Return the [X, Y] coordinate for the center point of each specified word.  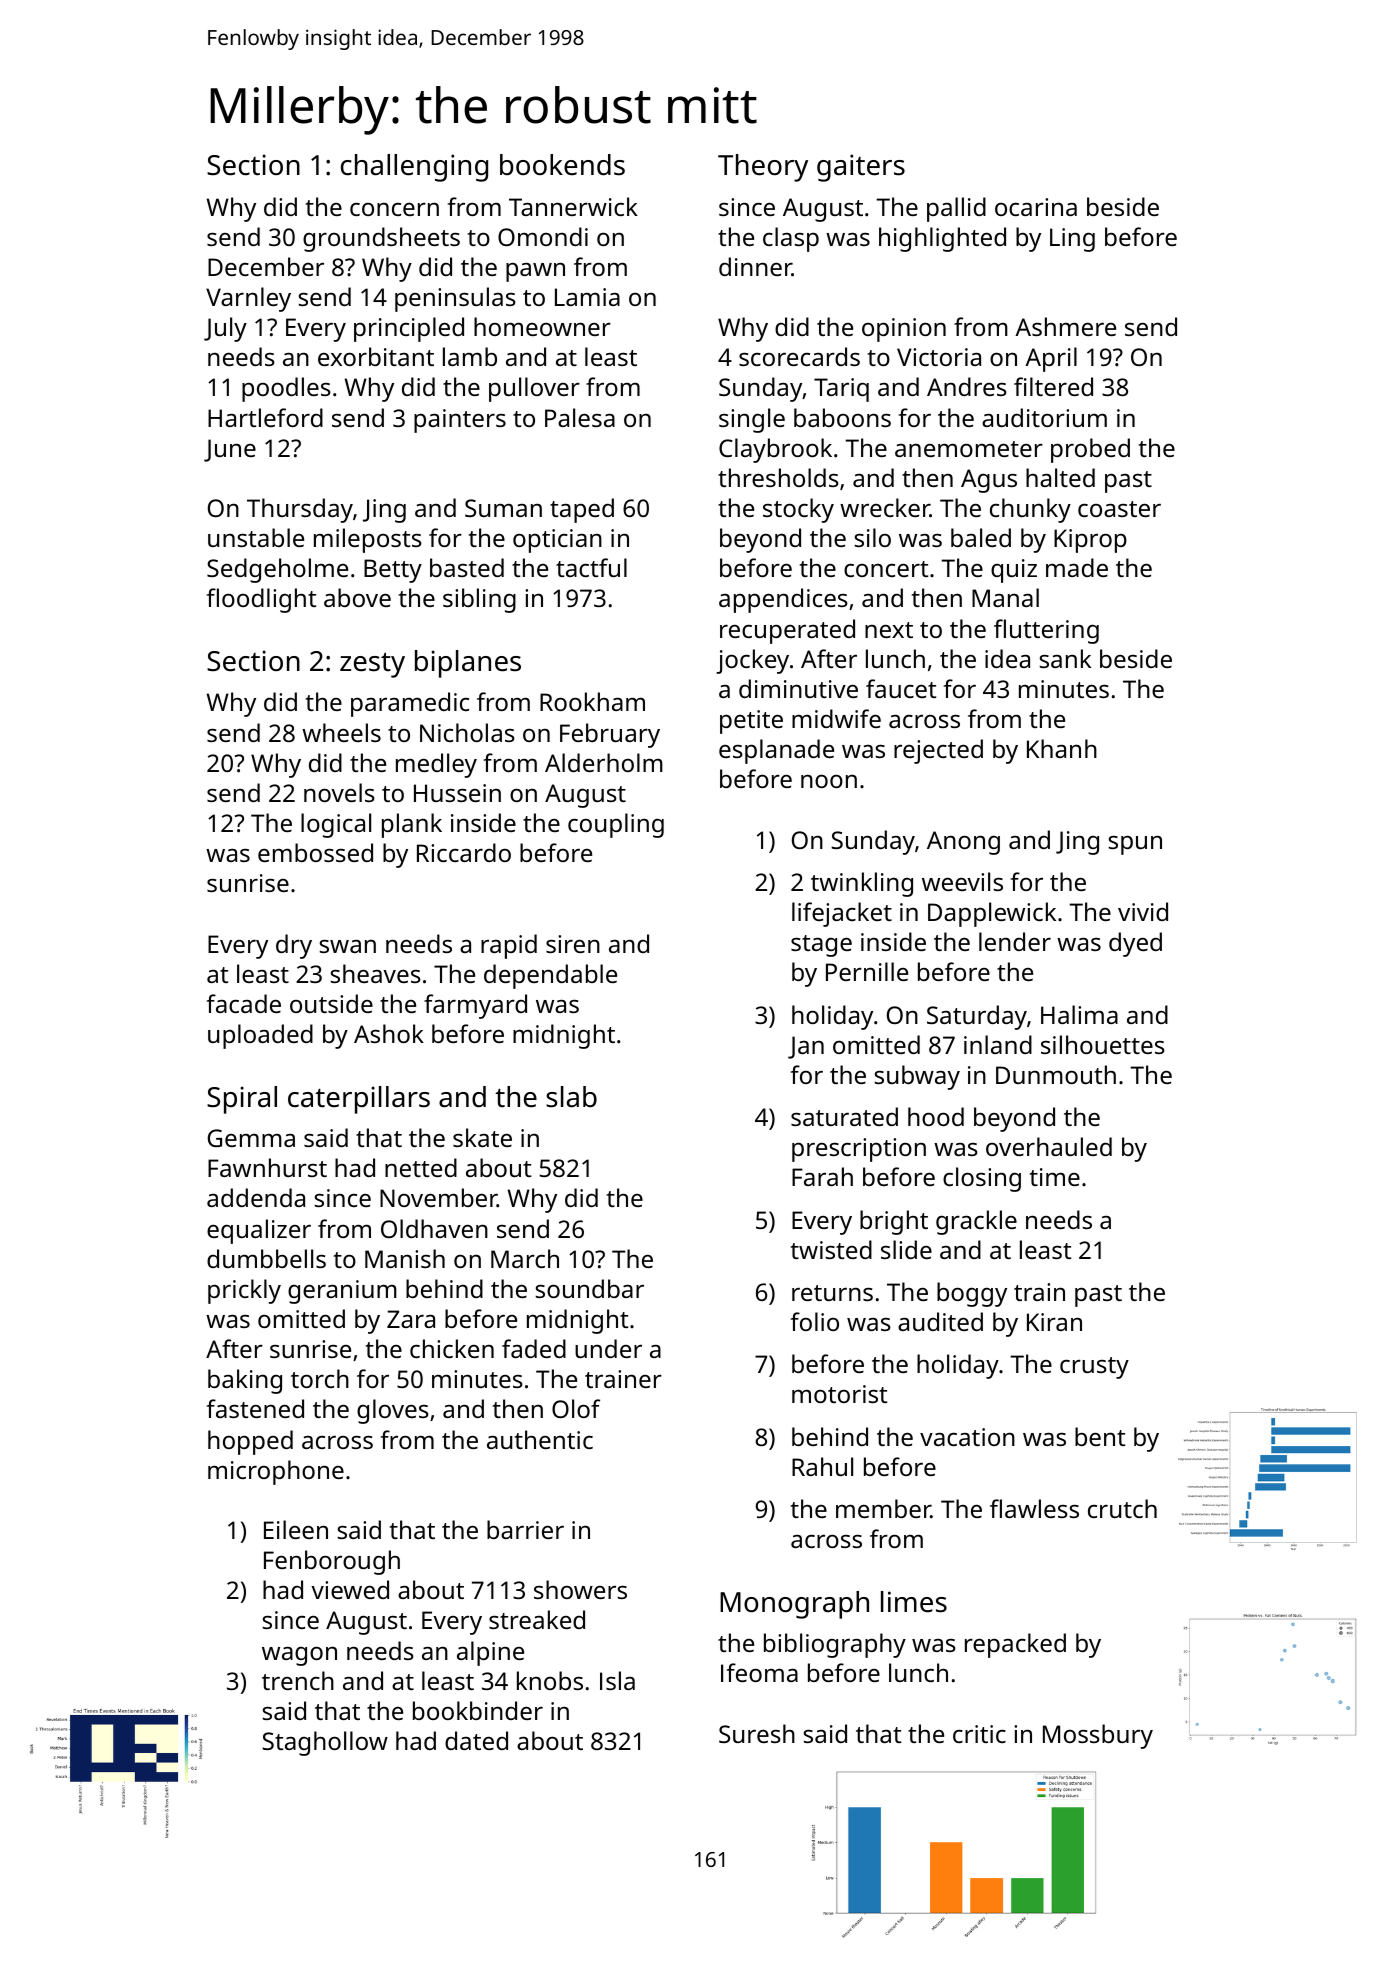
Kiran [1054, 1322]
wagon [299, 1656]
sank [1065, 658]
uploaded [260, 1036]
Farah [822, 1176]
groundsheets [381, 239]
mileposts [368, 540]
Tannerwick [573, 206]
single [752, 420]
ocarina [1036, 207]
